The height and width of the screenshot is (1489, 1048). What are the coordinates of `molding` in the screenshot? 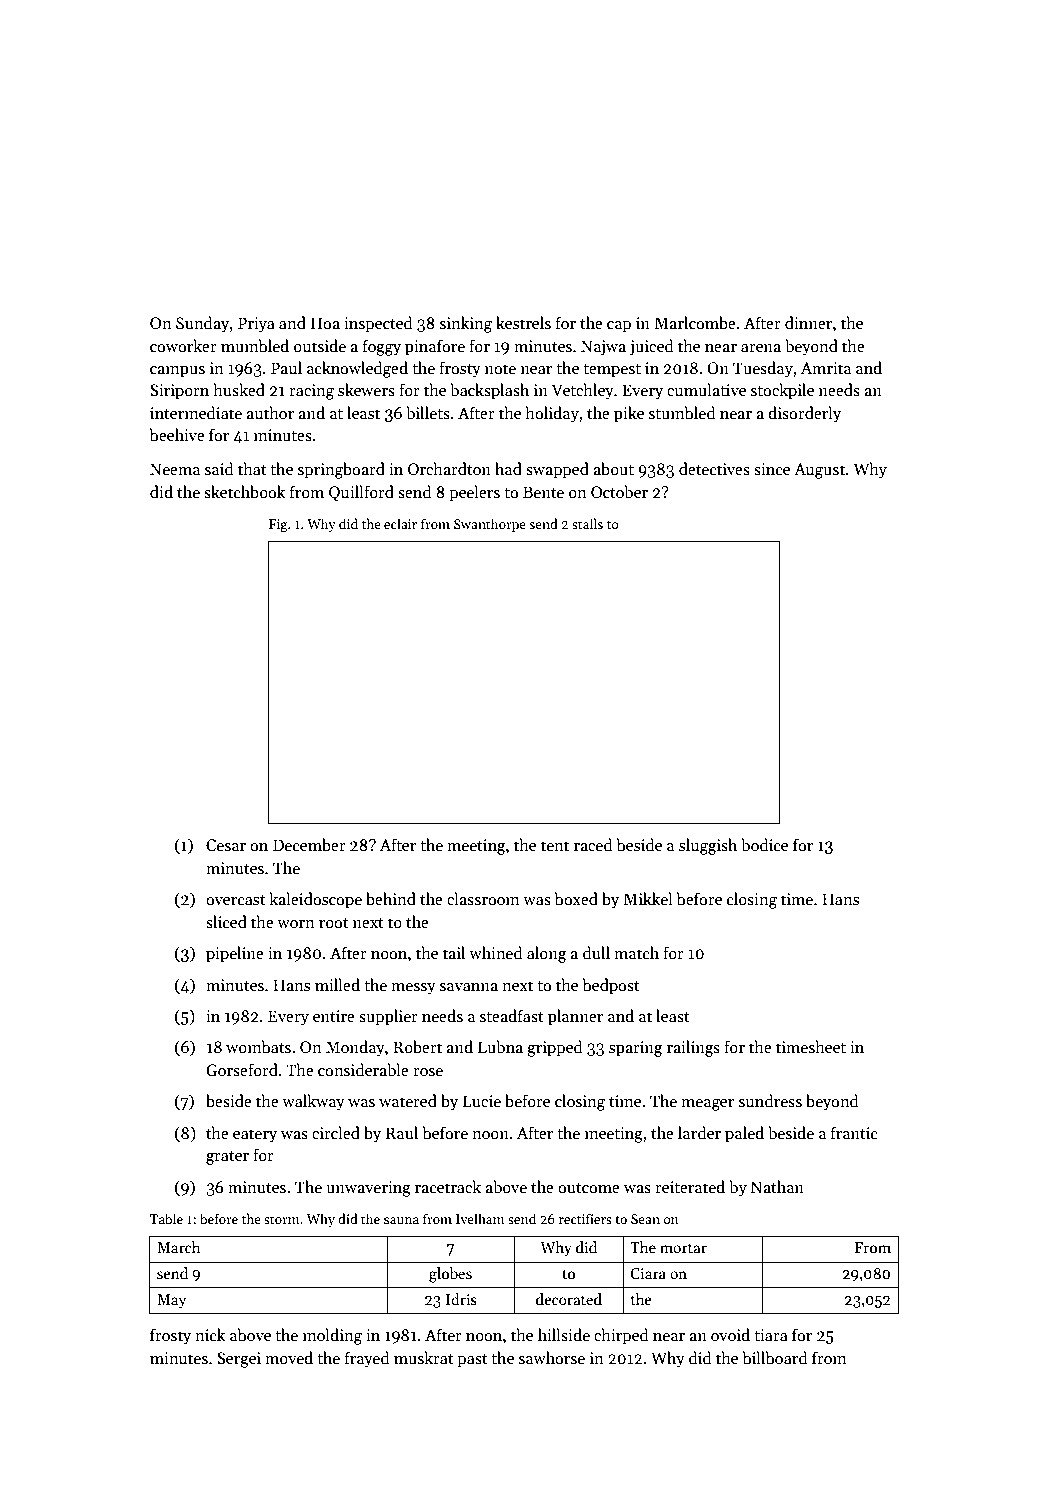 It's located at (332, 1336).
